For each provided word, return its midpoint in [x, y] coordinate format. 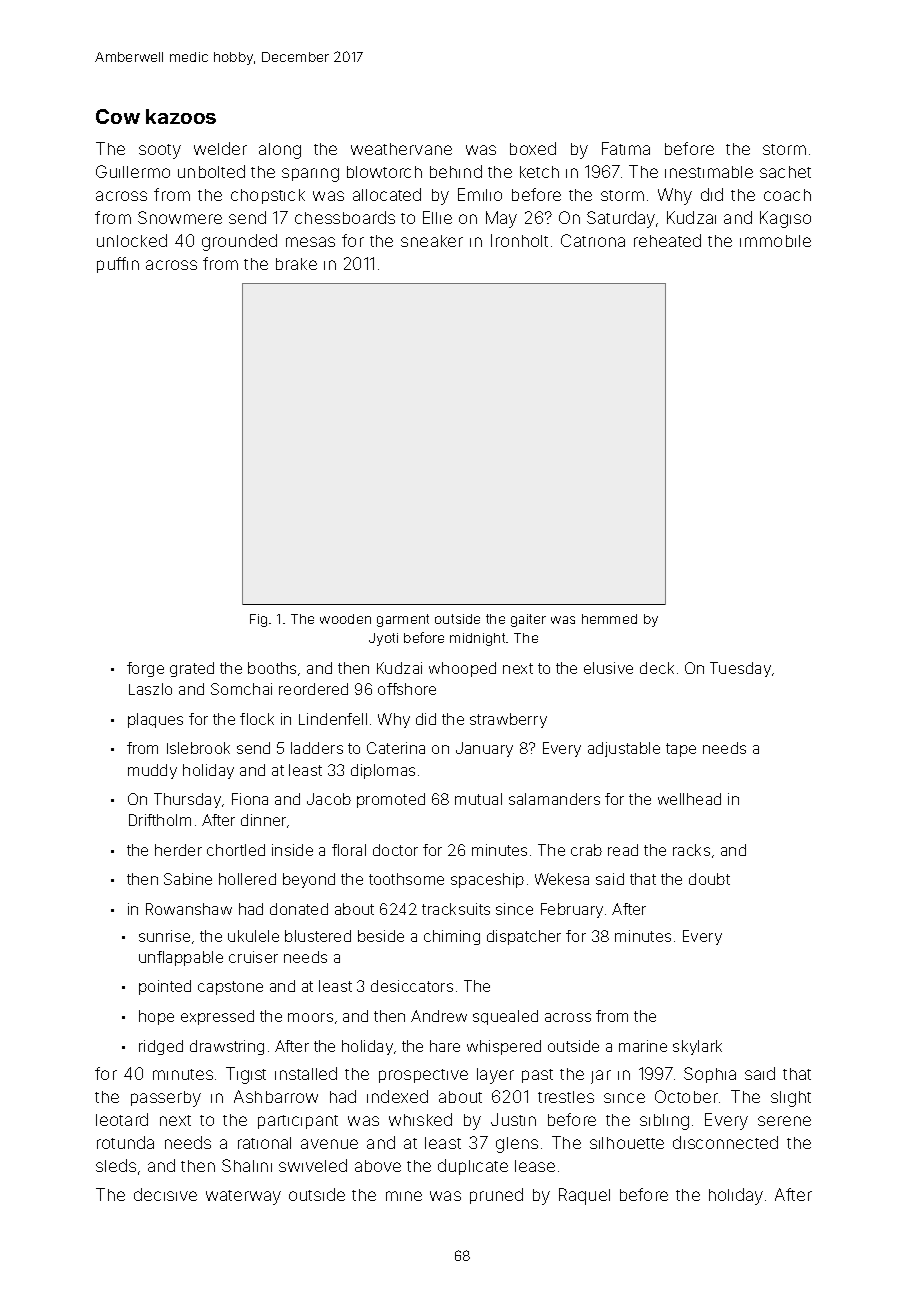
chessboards [345, 217]
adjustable [624, 749]
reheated [667, 240]
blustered [318, 936]
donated [299, 909]
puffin [118, 265]
